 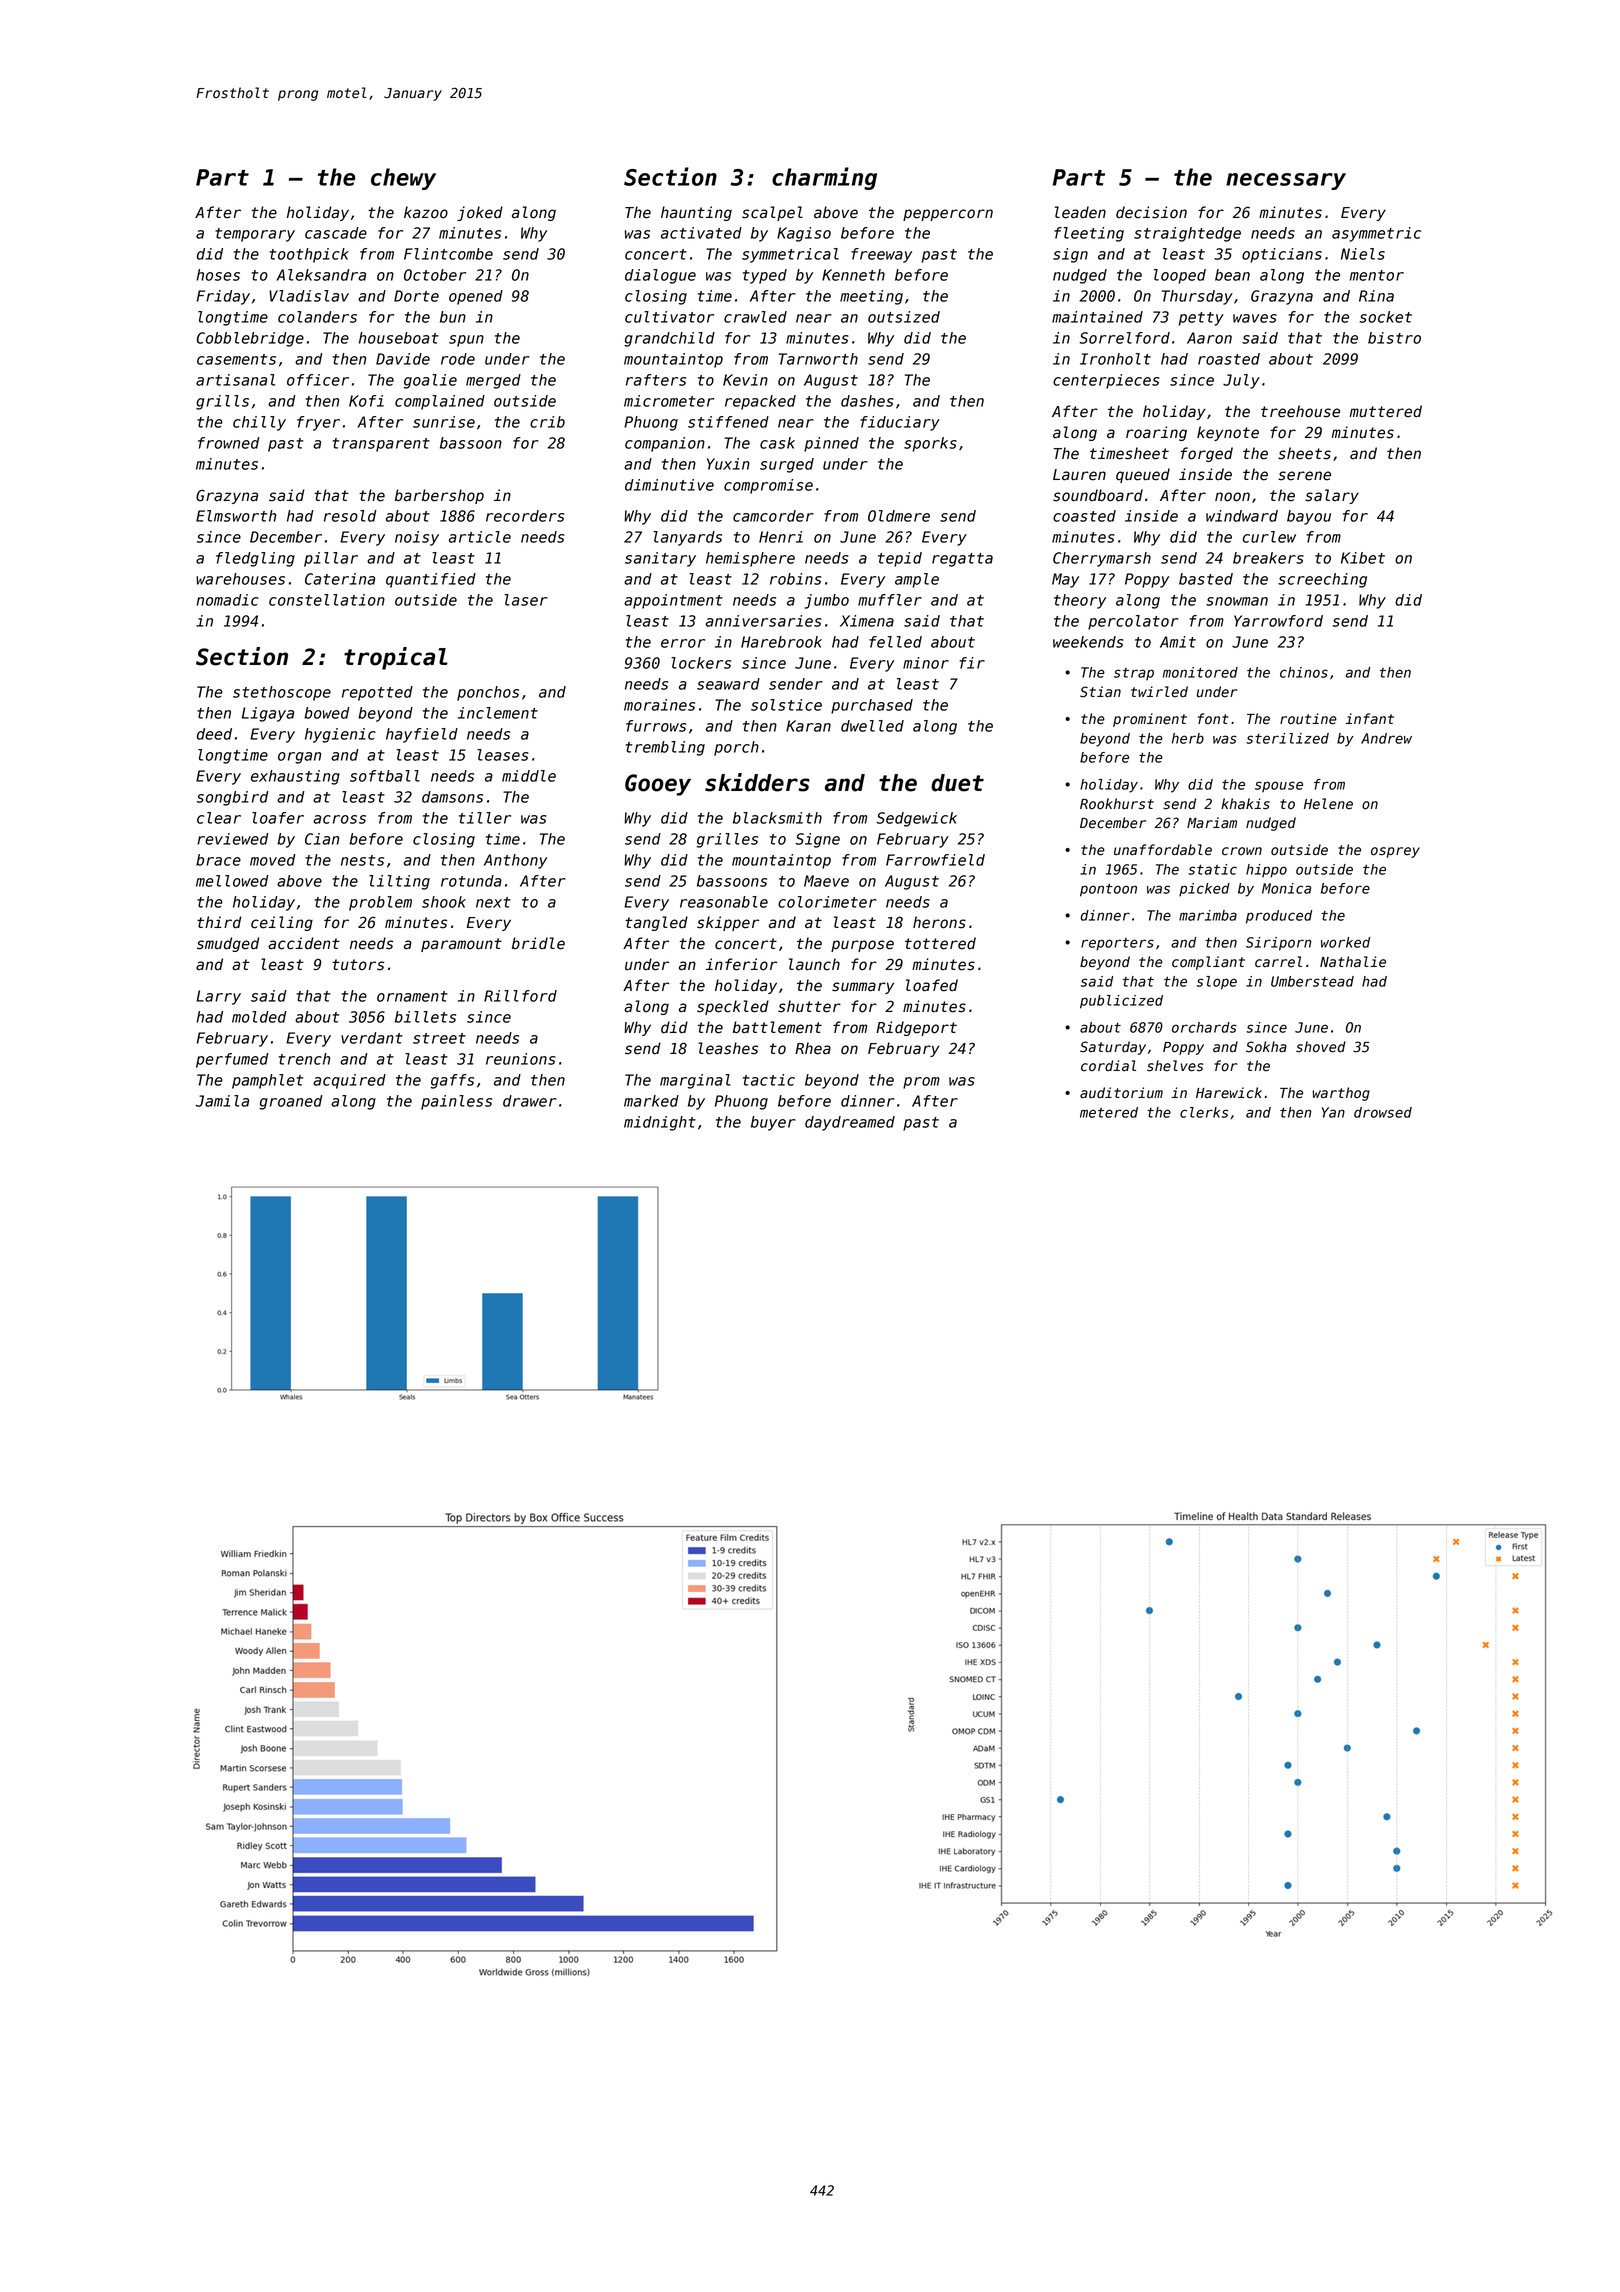 What do you see at coordinates (1286, 181) in the page?
I see `necessary` at bounding box center [1286, 181].
